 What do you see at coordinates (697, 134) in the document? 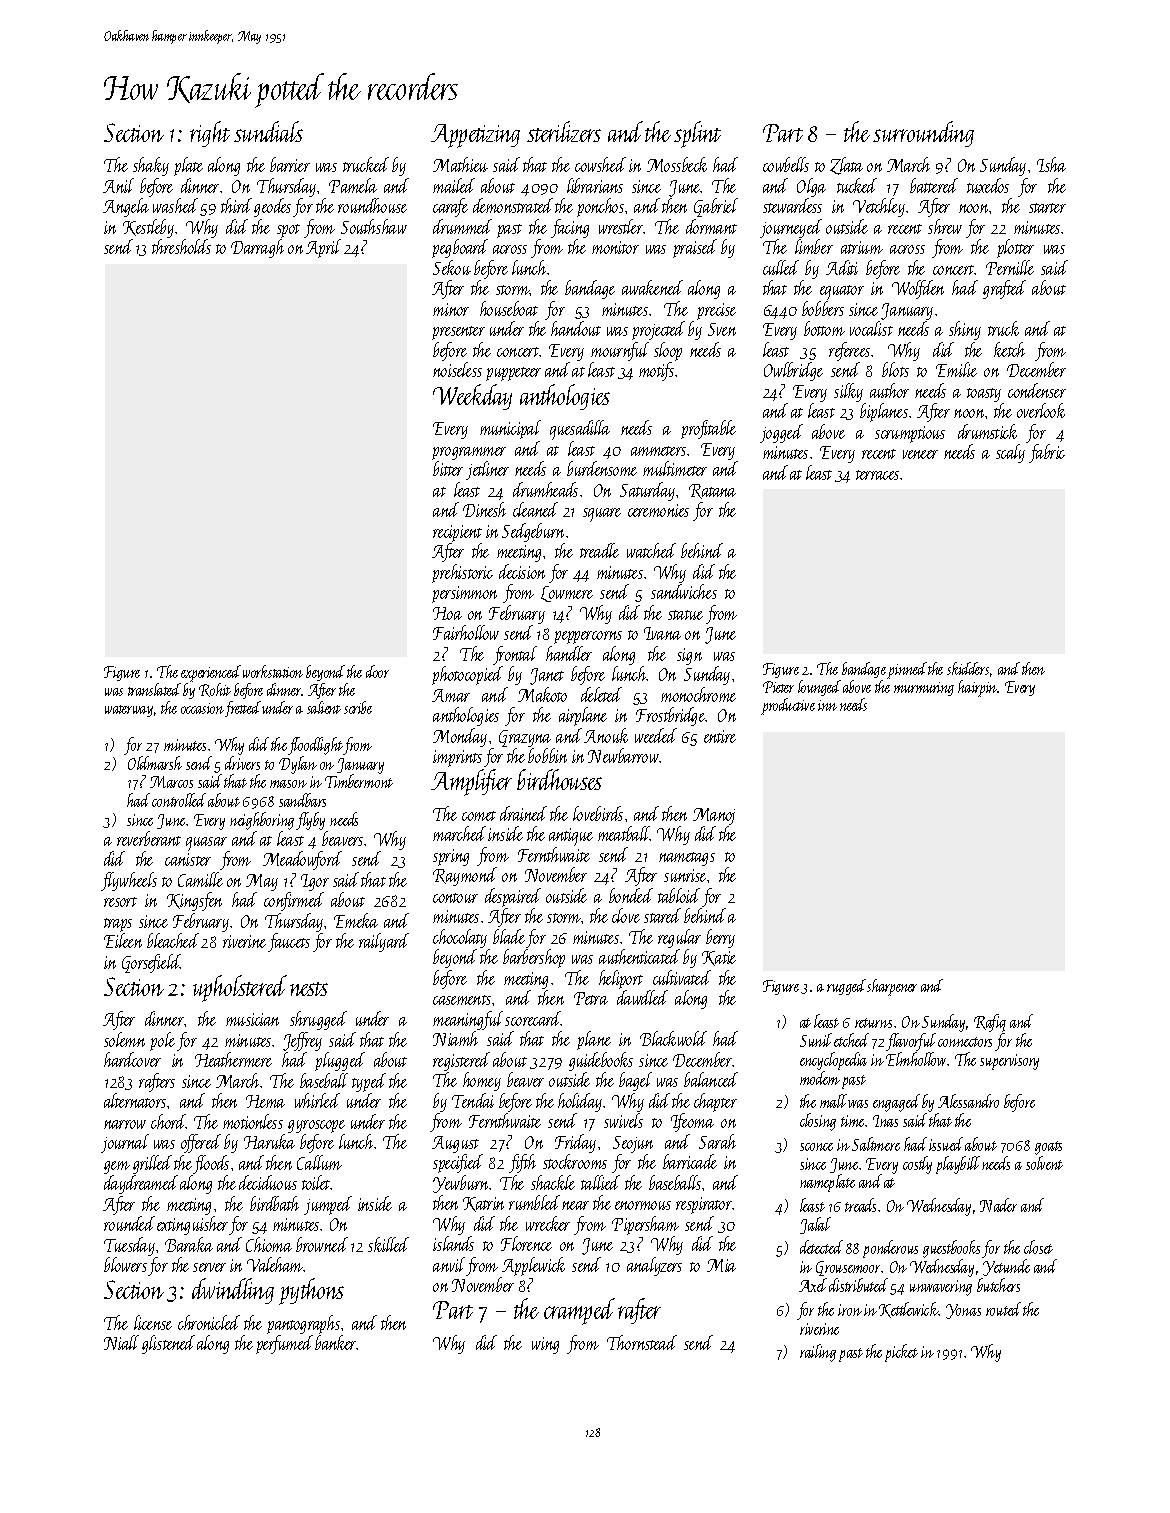
I see `splint` at bounding box center [697, 134].
